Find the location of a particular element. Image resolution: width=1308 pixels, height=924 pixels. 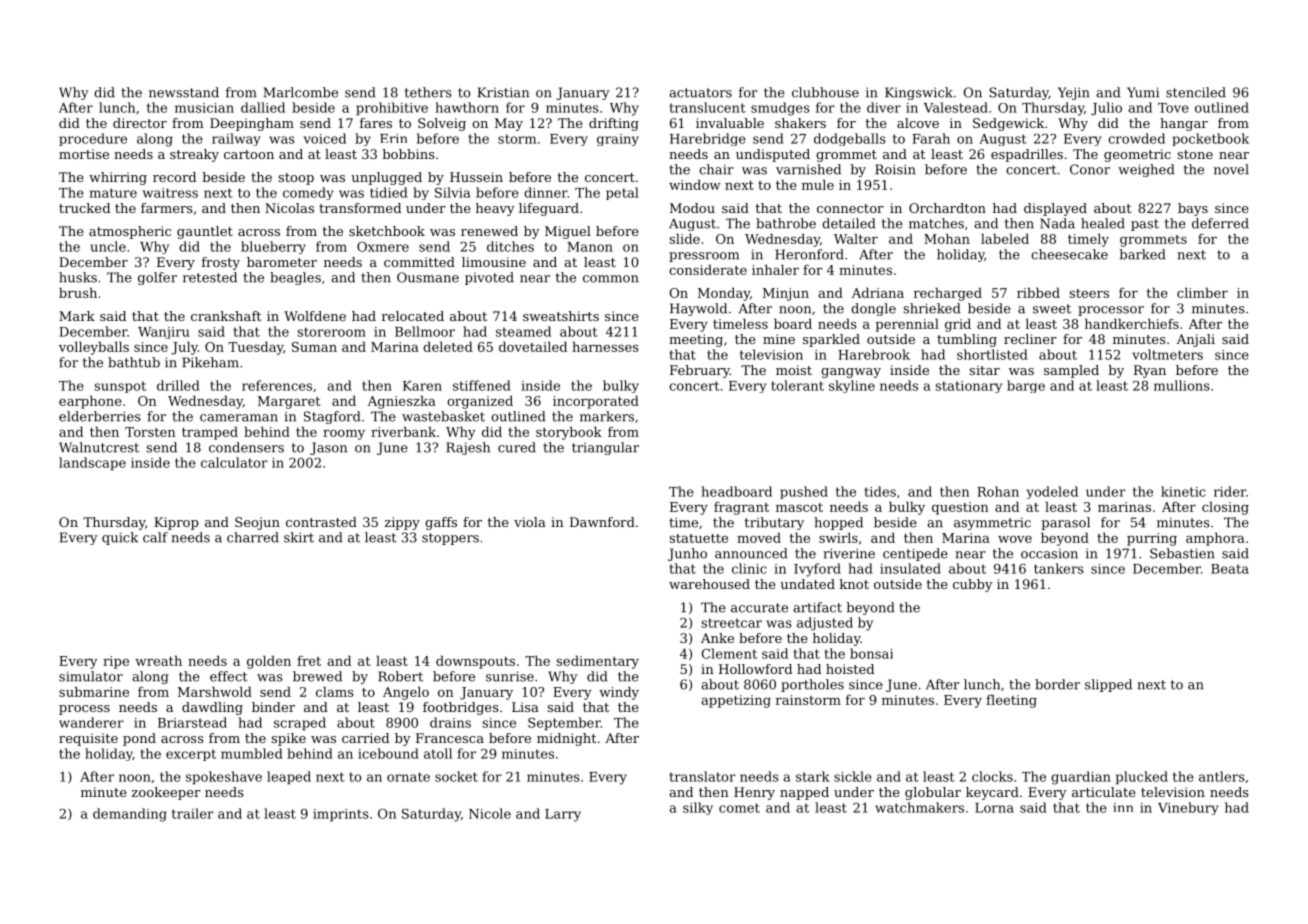

pivoted is located at coordinates (489, 278).
